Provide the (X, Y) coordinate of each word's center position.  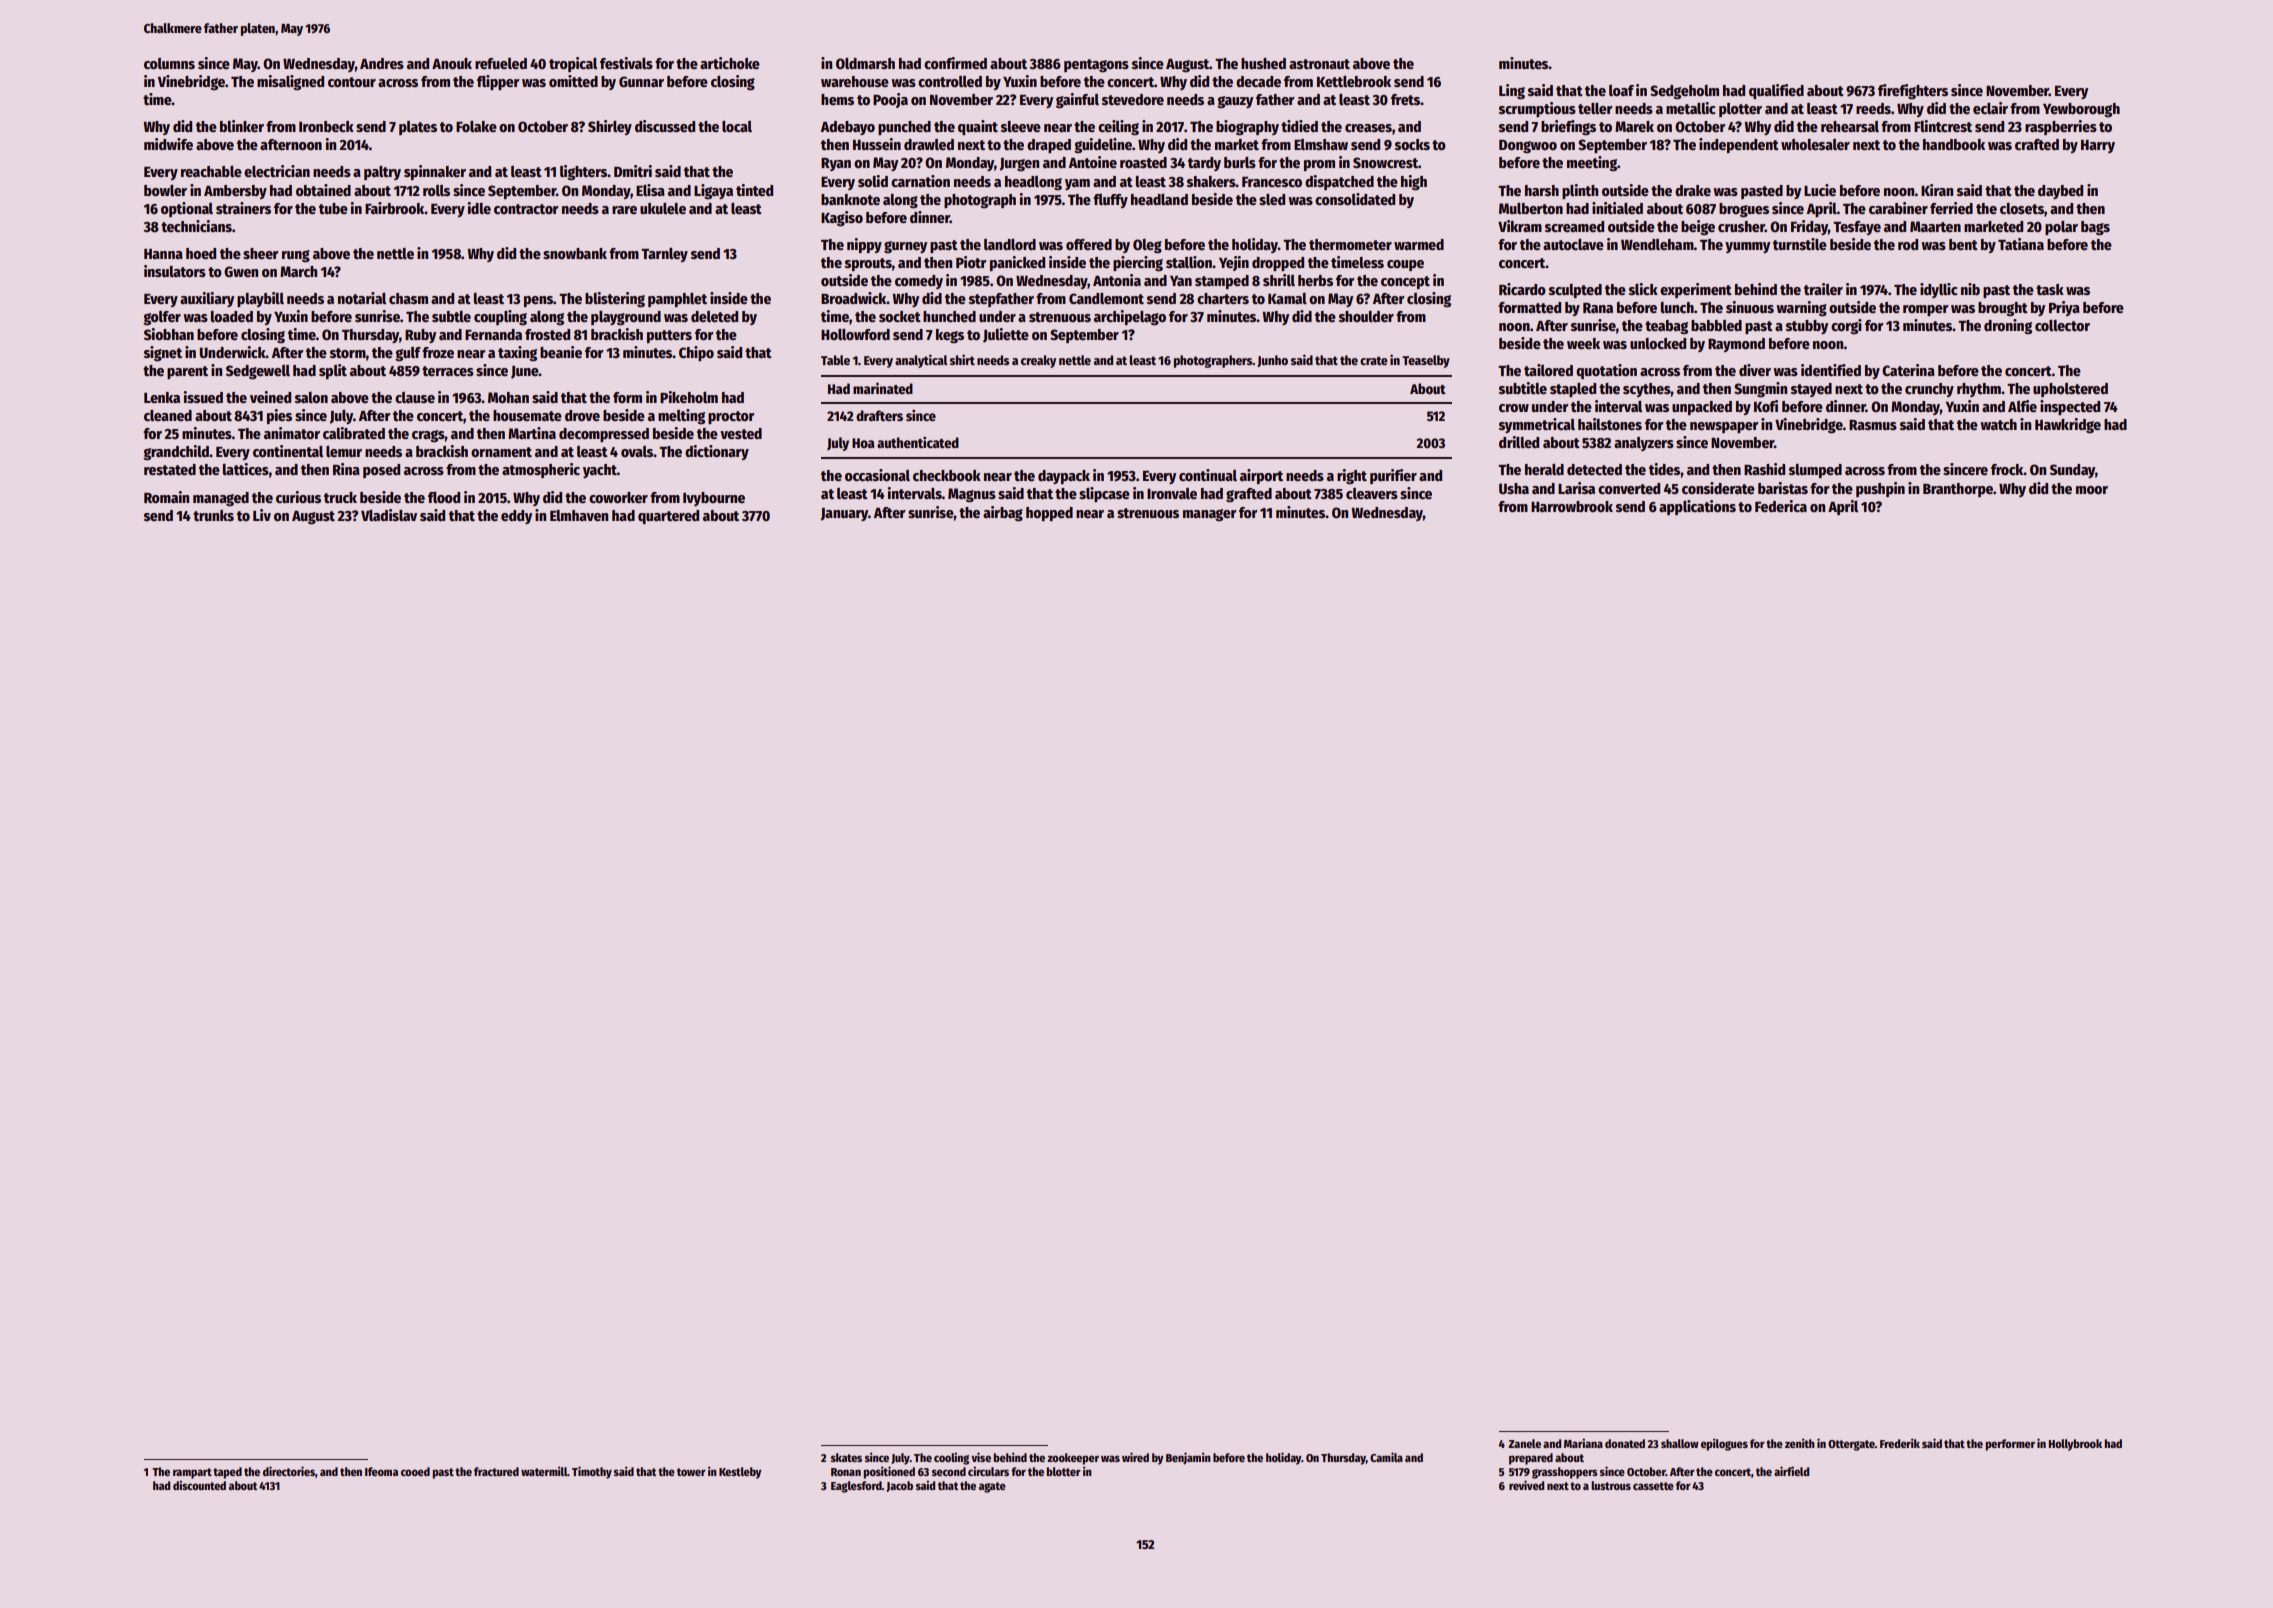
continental (288, 451)
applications (1697, 507)
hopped (1049, 514)
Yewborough (2081, 110)
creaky (1038, 361)
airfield (1791, 1471)
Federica (1781, 506)
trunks (213, 515)
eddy (516, 517)
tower (691, 1472)
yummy (1747, 247)
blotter (1063, 1471)
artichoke (730, 63)
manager (1210, 515)
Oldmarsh (865, 63)
